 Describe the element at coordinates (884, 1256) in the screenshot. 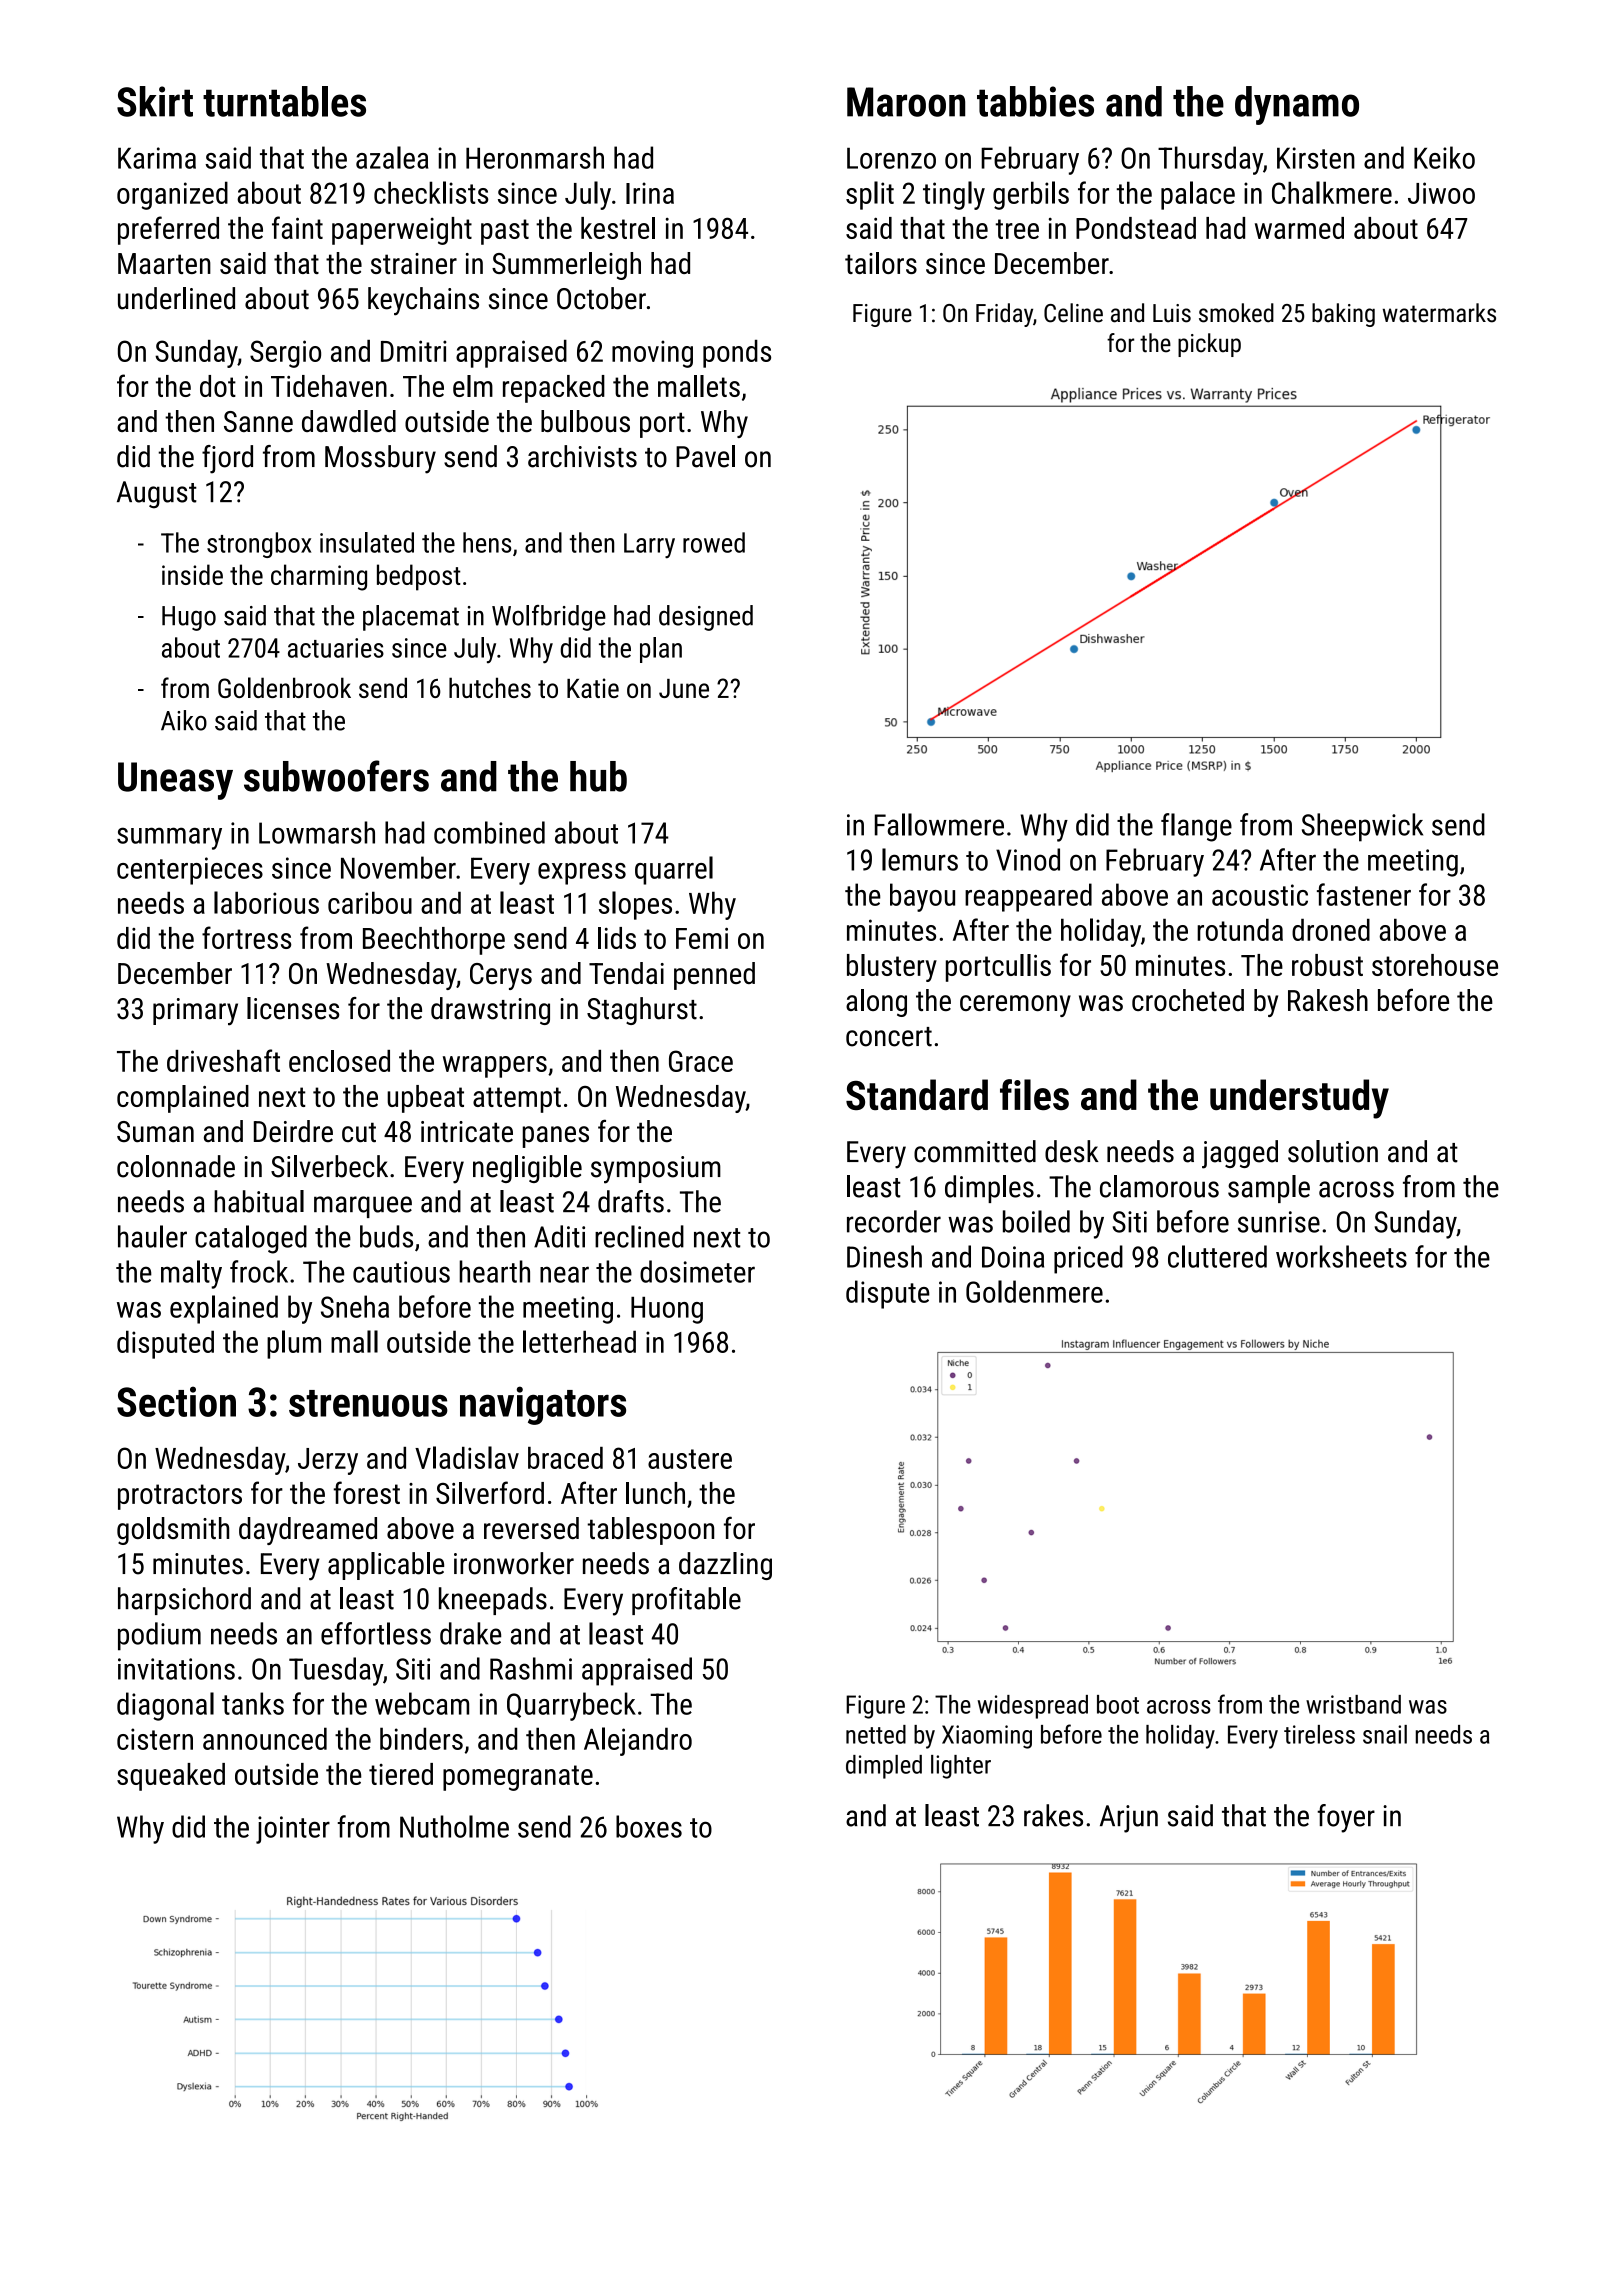

I see `Dinesh` at that location.
